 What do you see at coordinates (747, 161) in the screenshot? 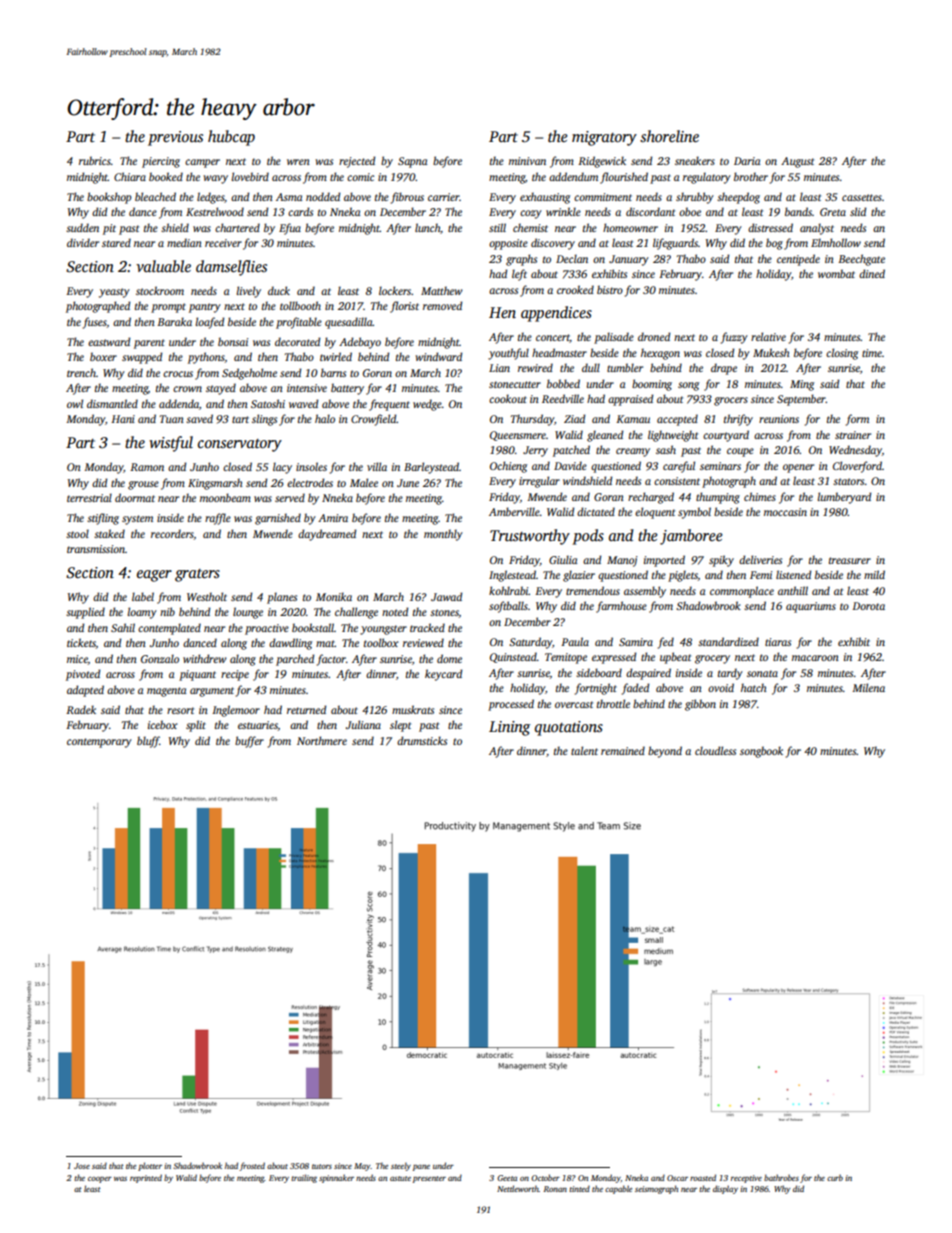
I see `Daria` at bounding box center [747, 161].
